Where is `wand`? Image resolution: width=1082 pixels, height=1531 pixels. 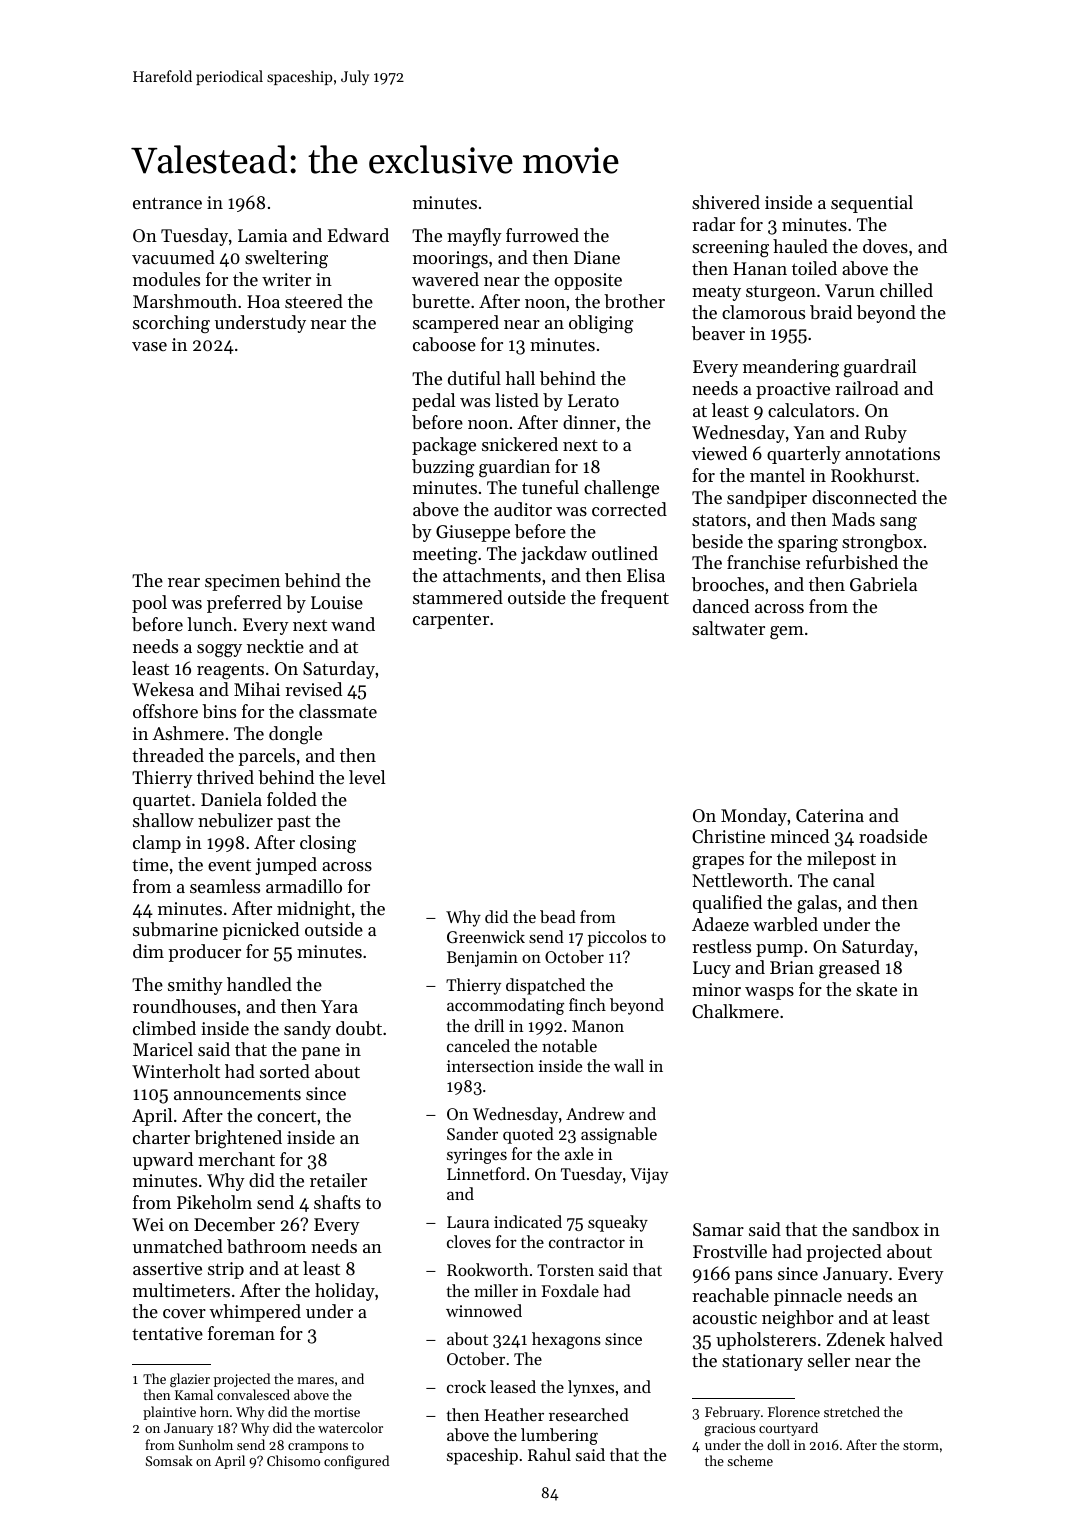
wand is located at coordinates (353, 624).
